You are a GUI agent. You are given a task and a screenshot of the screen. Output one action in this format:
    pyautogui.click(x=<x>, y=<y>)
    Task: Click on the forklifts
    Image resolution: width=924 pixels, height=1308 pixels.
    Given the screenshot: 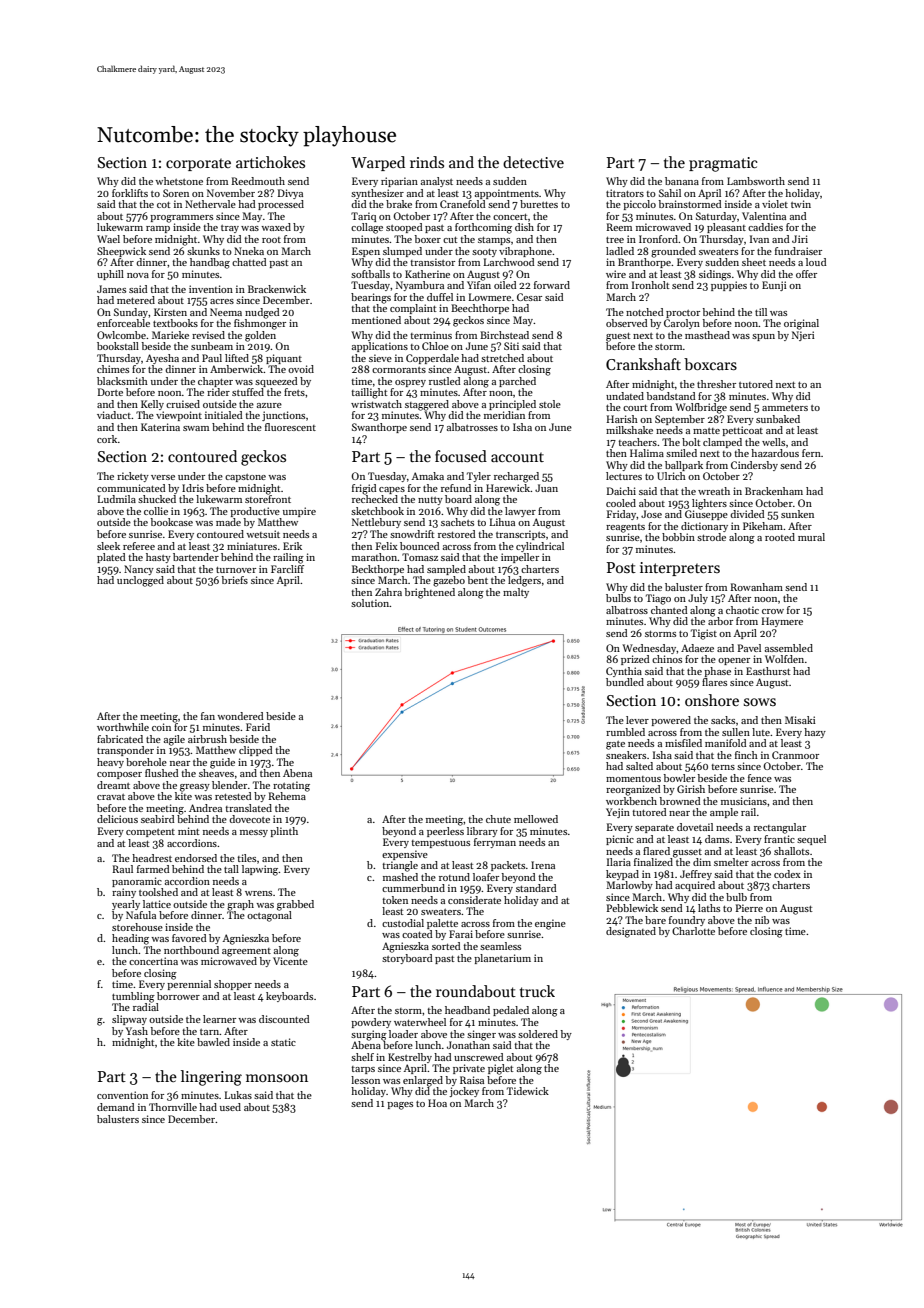 What is the action you would take?
    pyautogui.click(x=130, y=193)
